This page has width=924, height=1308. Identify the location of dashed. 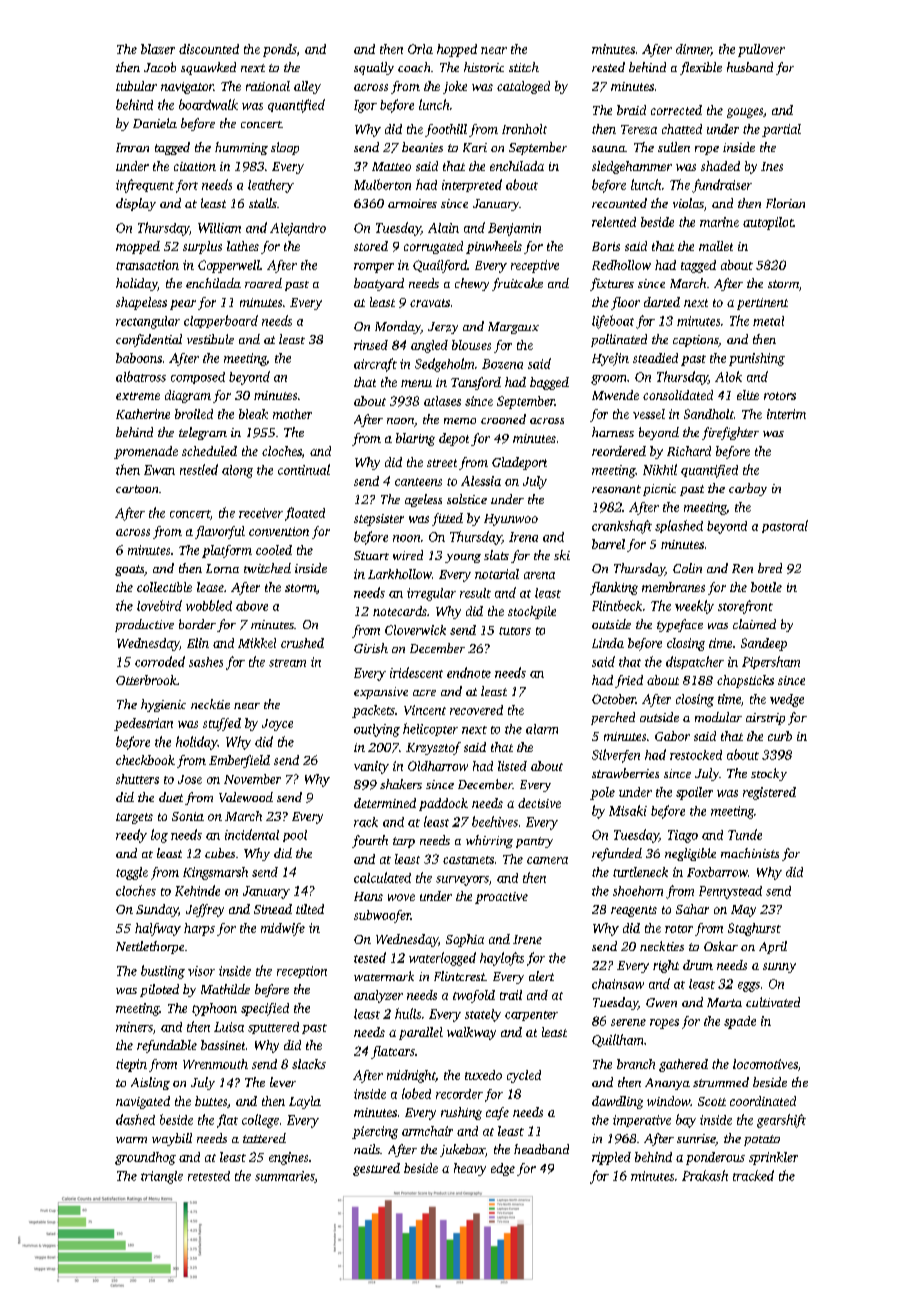
(135, 1119).
